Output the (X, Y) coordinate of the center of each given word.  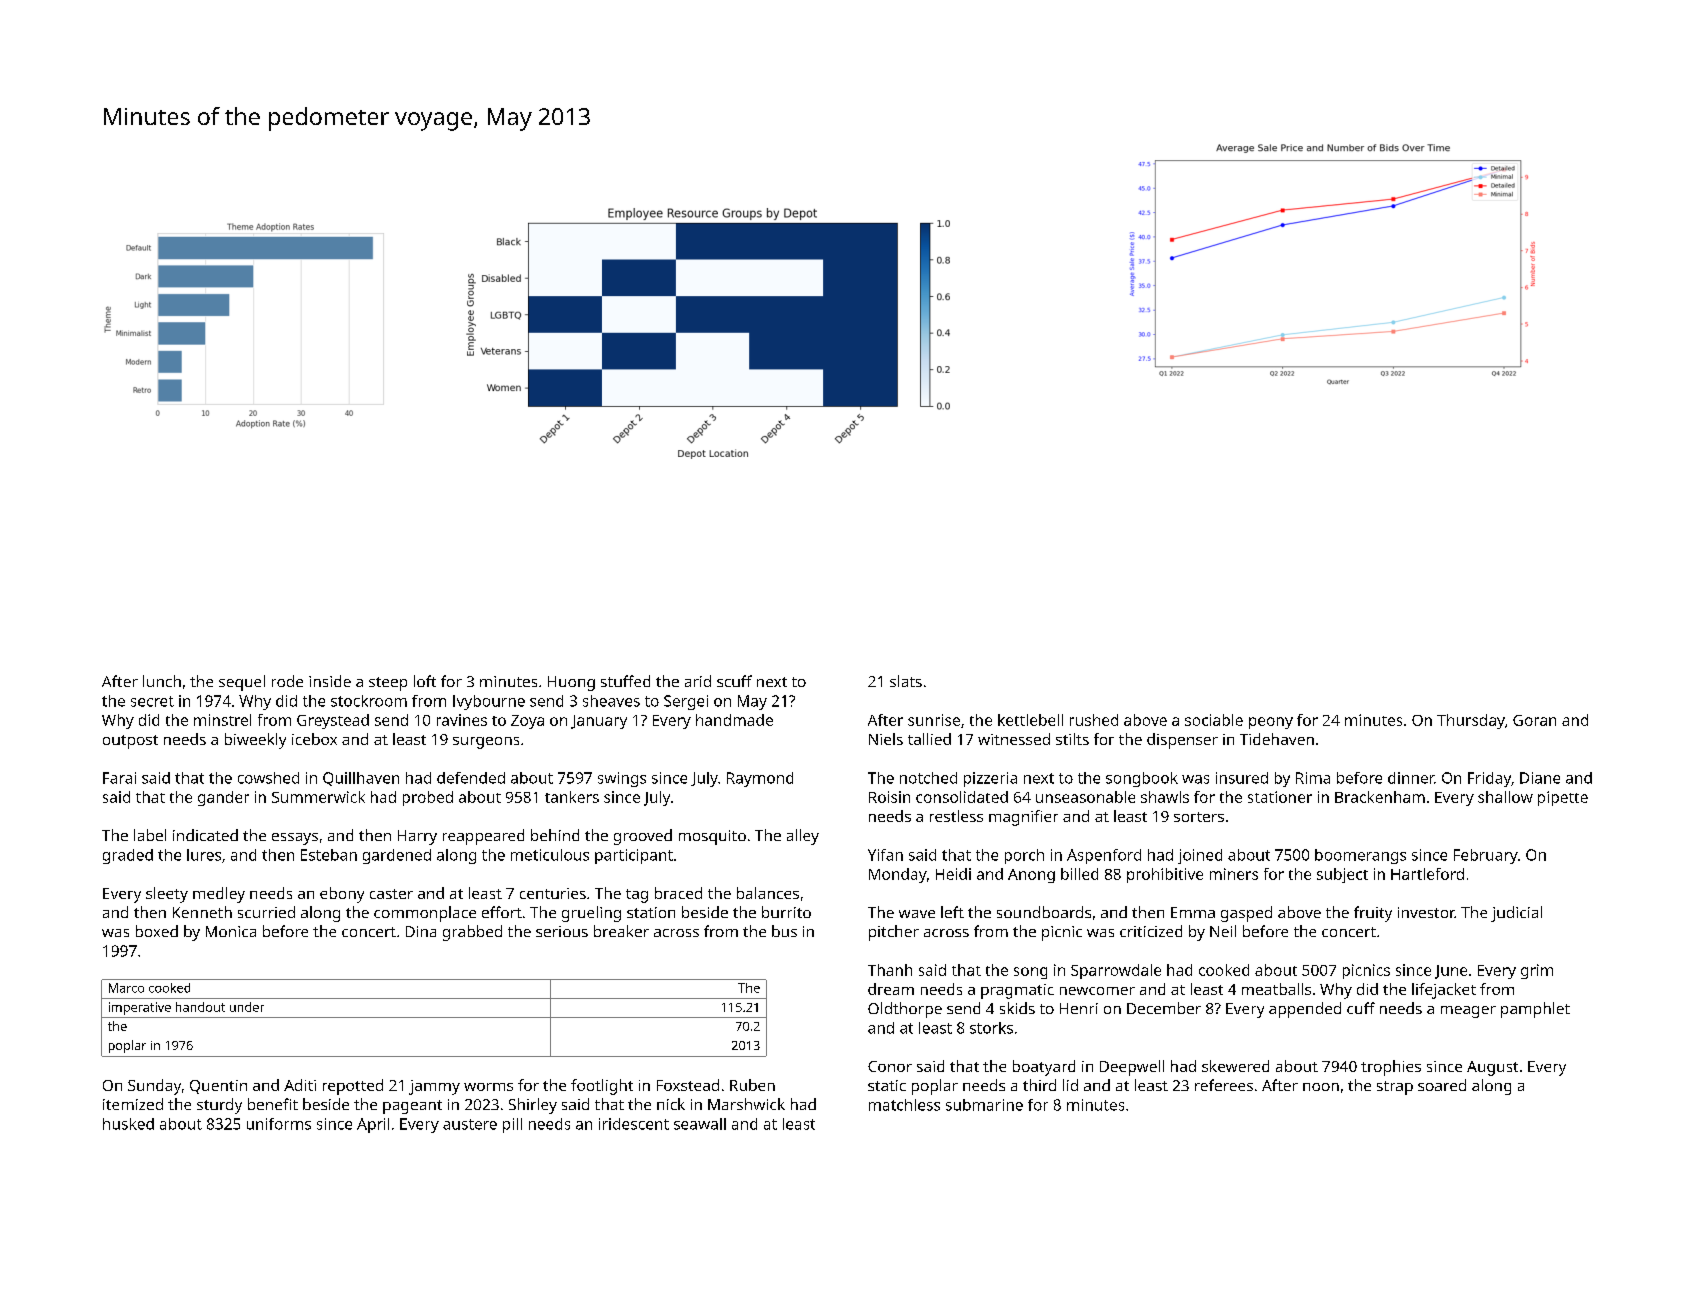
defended (471, 778)
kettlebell (1030, 720)
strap (1395, 1088)
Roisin (889, 797)
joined (1200, 856)
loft (425, 681)
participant (634, 856)
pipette (1563, 798)
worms (488, 1087)
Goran (1534, 720)
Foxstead (688, 1085)
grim (1537, 971)
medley (219, 895)
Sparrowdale (1116, 971)
